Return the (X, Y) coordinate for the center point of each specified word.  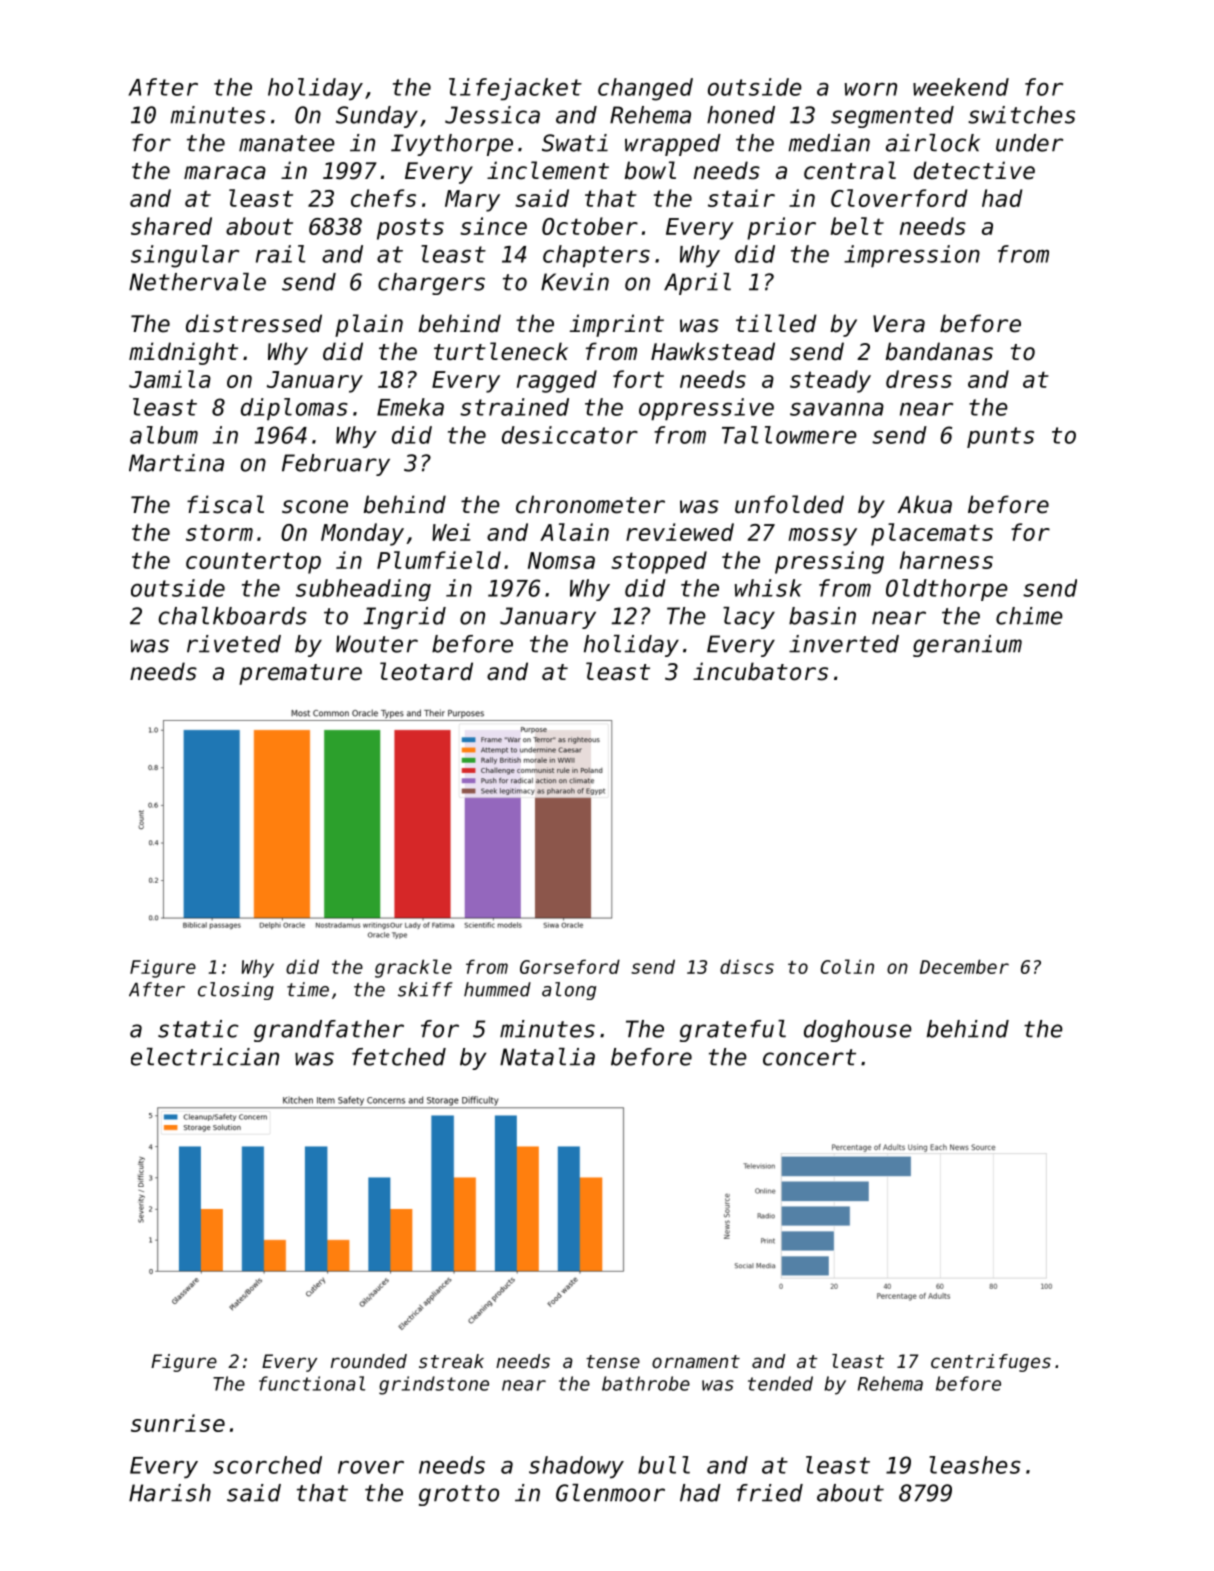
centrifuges (991, 1363)
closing (236, 991)
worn (871, 89)
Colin (847, 966)
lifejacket (515, 89)
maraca (225, 173)
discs (747, 966)
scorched (267, 1465)
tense (613, 1361)
